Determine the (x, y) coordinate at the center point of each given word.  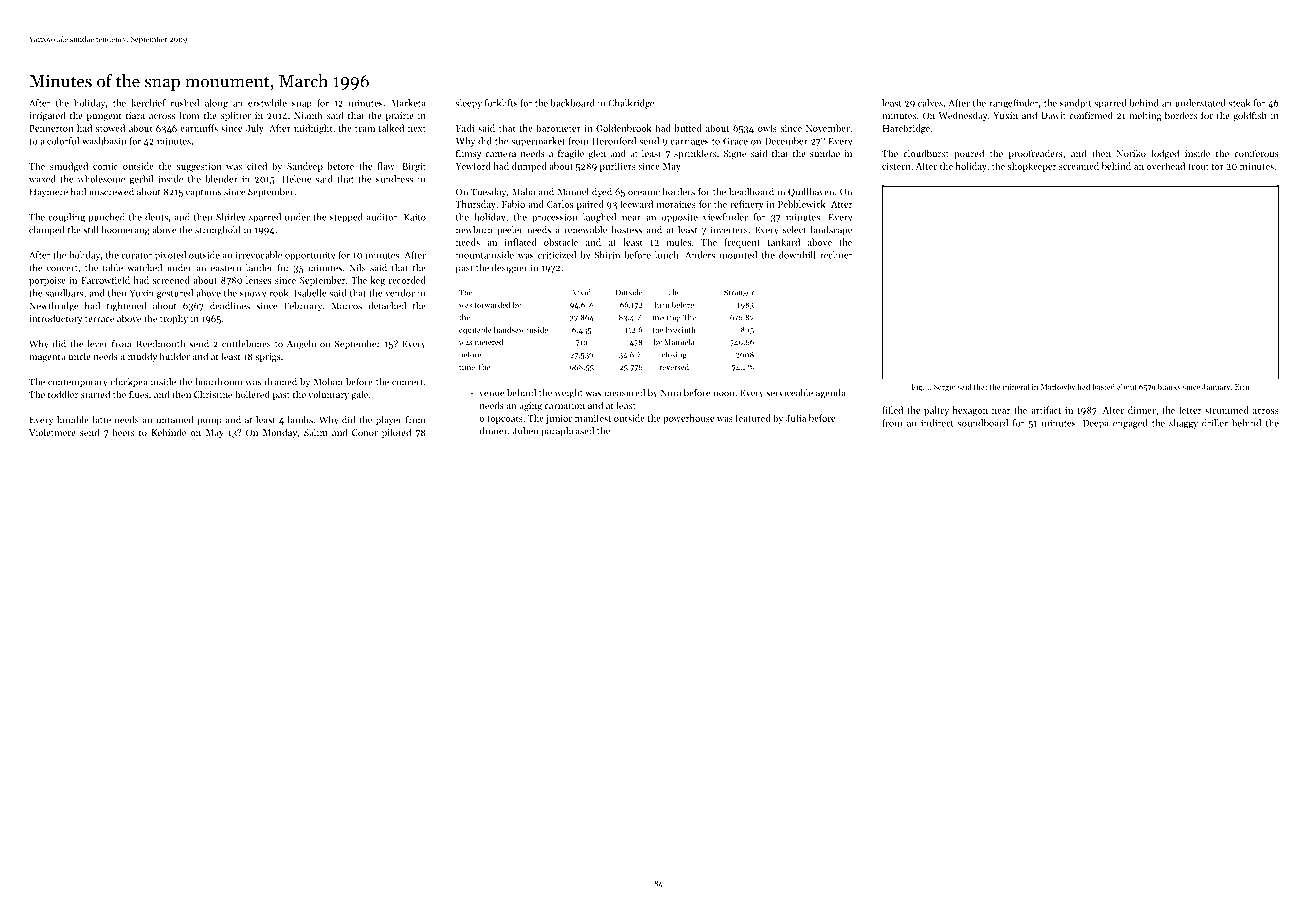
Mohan (328, 382)
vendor (400, 293)
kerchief (148, 103)
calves (930, 103)
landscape (831, 230)
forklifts (501, 103)
